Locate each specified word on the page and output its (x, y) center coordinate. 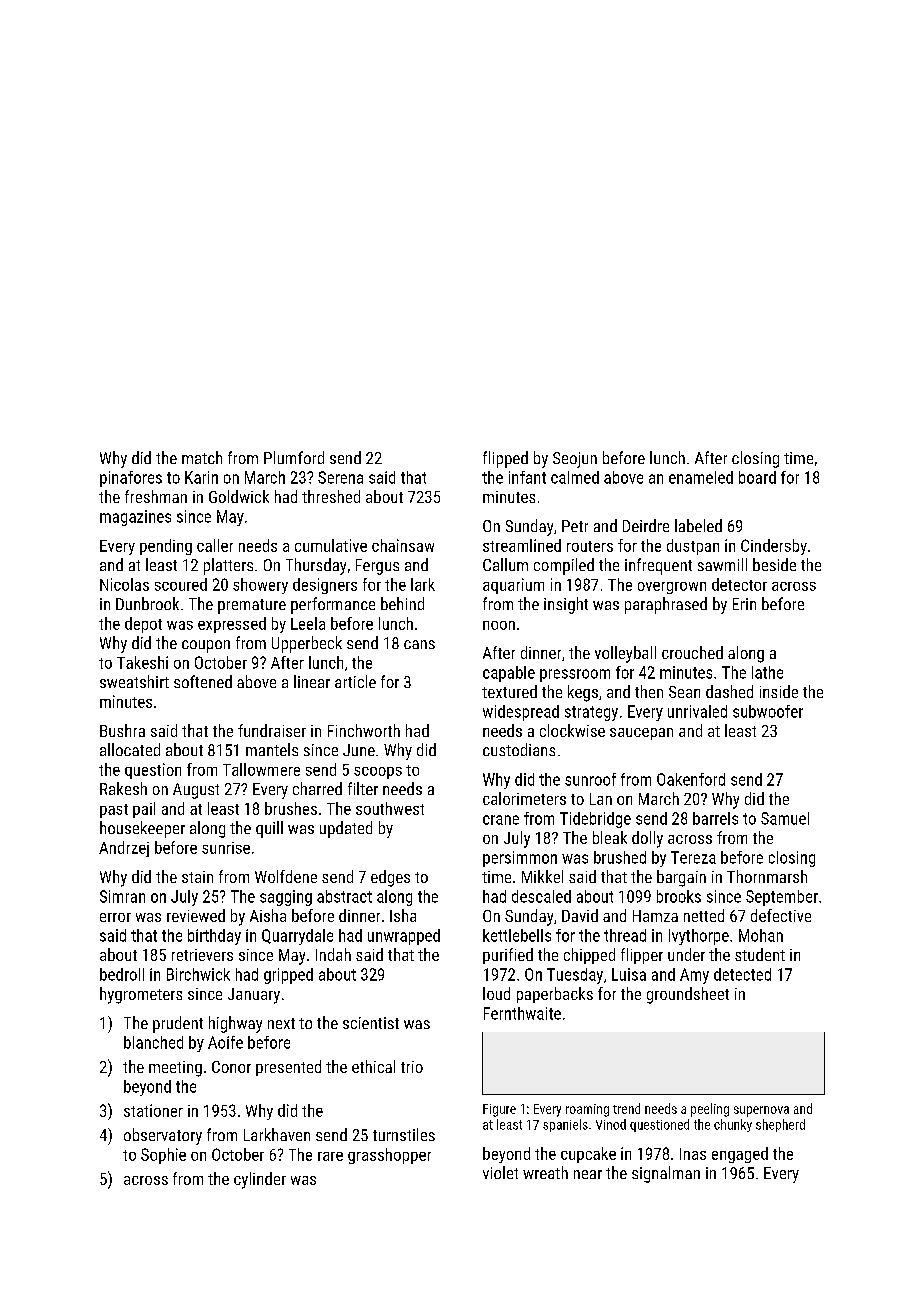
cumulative (331, 545)
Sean (684, 692)
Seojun (575, 460)
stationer (153, 1110)
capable (509, 674)
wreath (545, 1172)
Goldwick (239, 496)
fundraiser (272, 730)
